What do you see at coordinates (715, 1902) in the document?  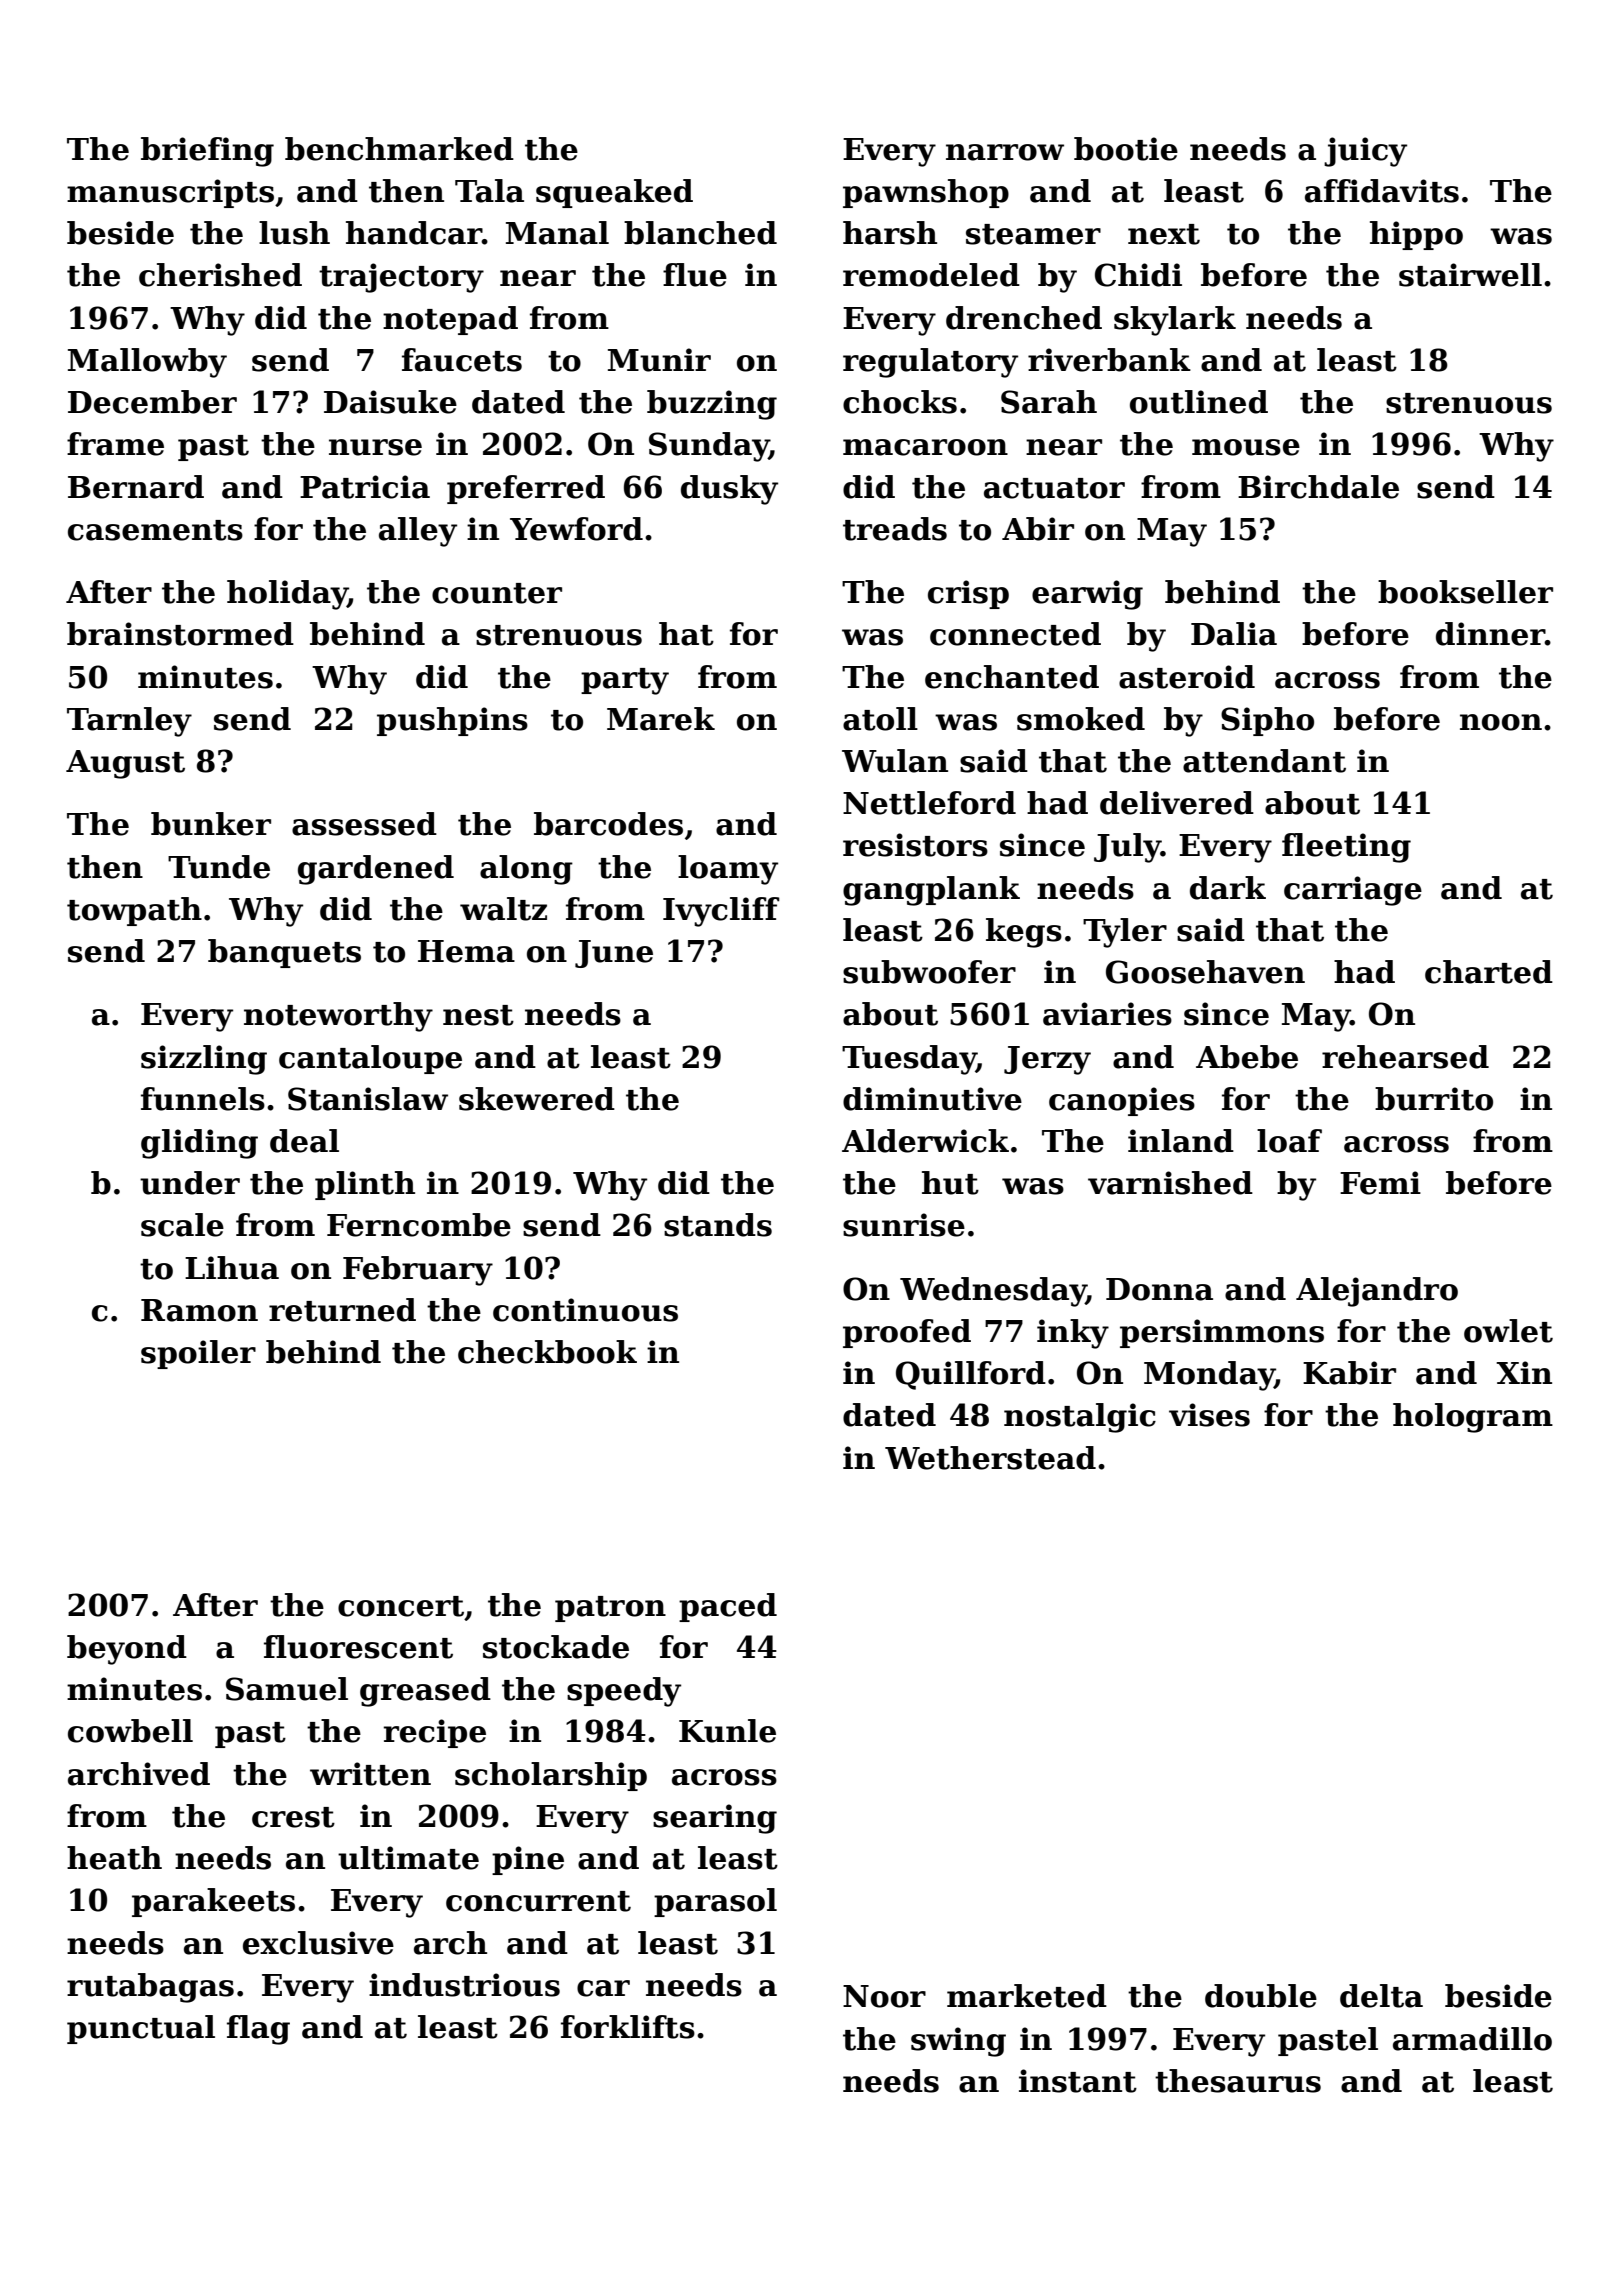 I see `parasol` at bounding box center [715, 1902].
